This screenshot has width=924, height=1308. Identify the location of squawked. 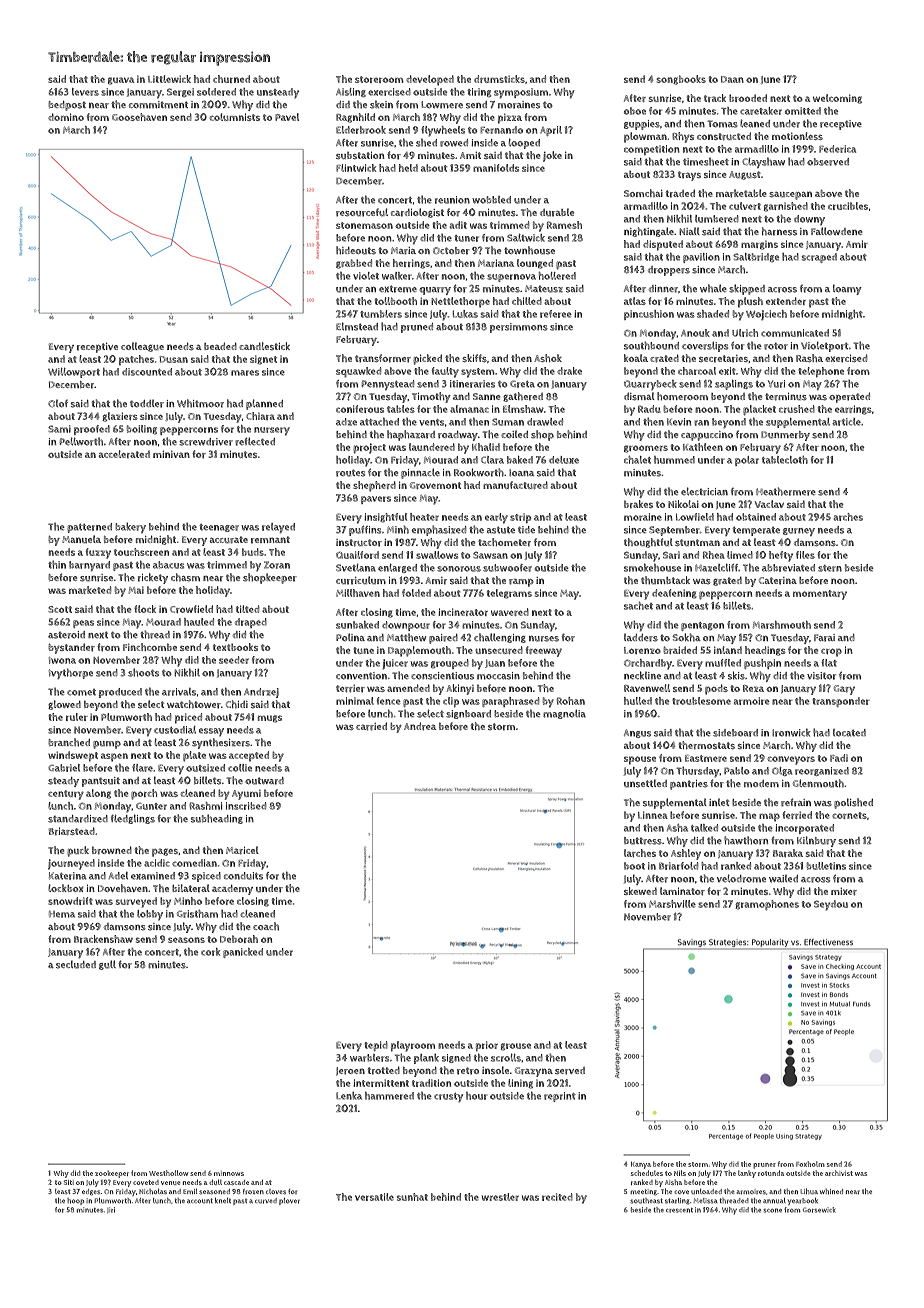
(358, 372).
